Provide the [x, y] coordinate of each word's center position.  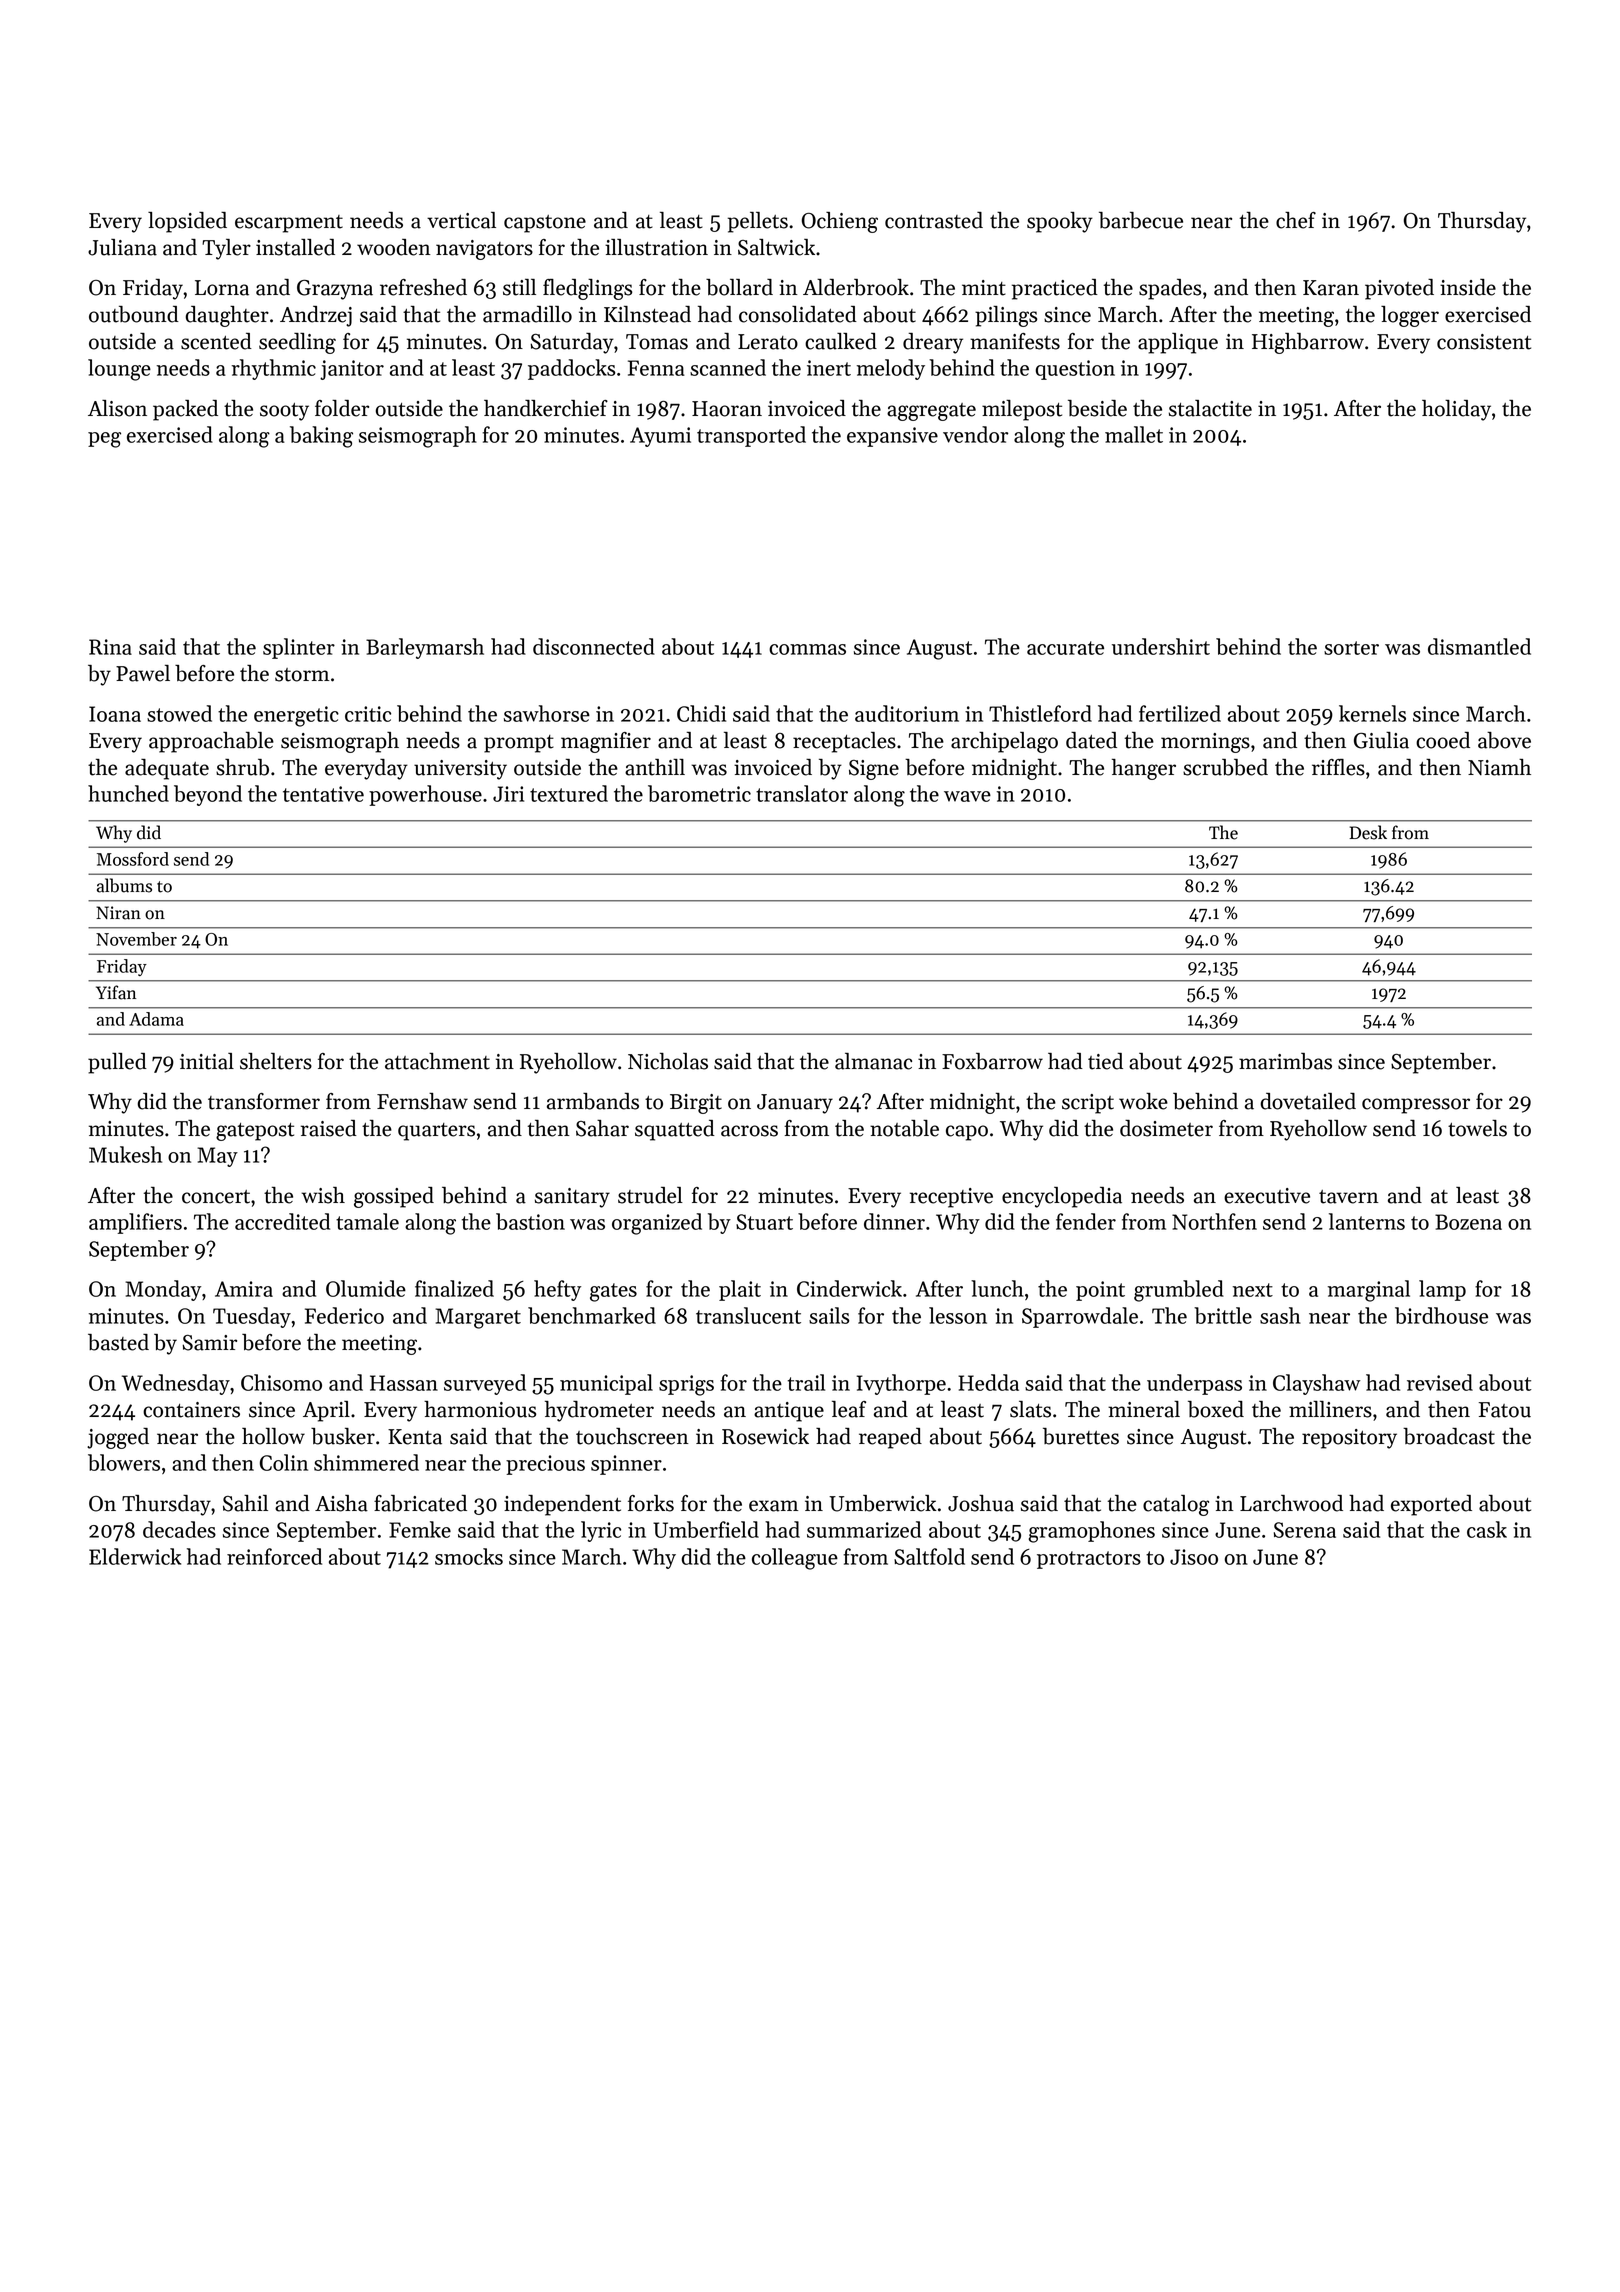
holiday [1456, 410]
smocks [469, 1556]
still [519, 287]
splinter [299, 648]
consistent [1484, 342]
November [136, 939]
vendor [976, 434]
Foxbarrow [992, 1061]
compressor [1416, 1106]
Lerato [768, 342]
